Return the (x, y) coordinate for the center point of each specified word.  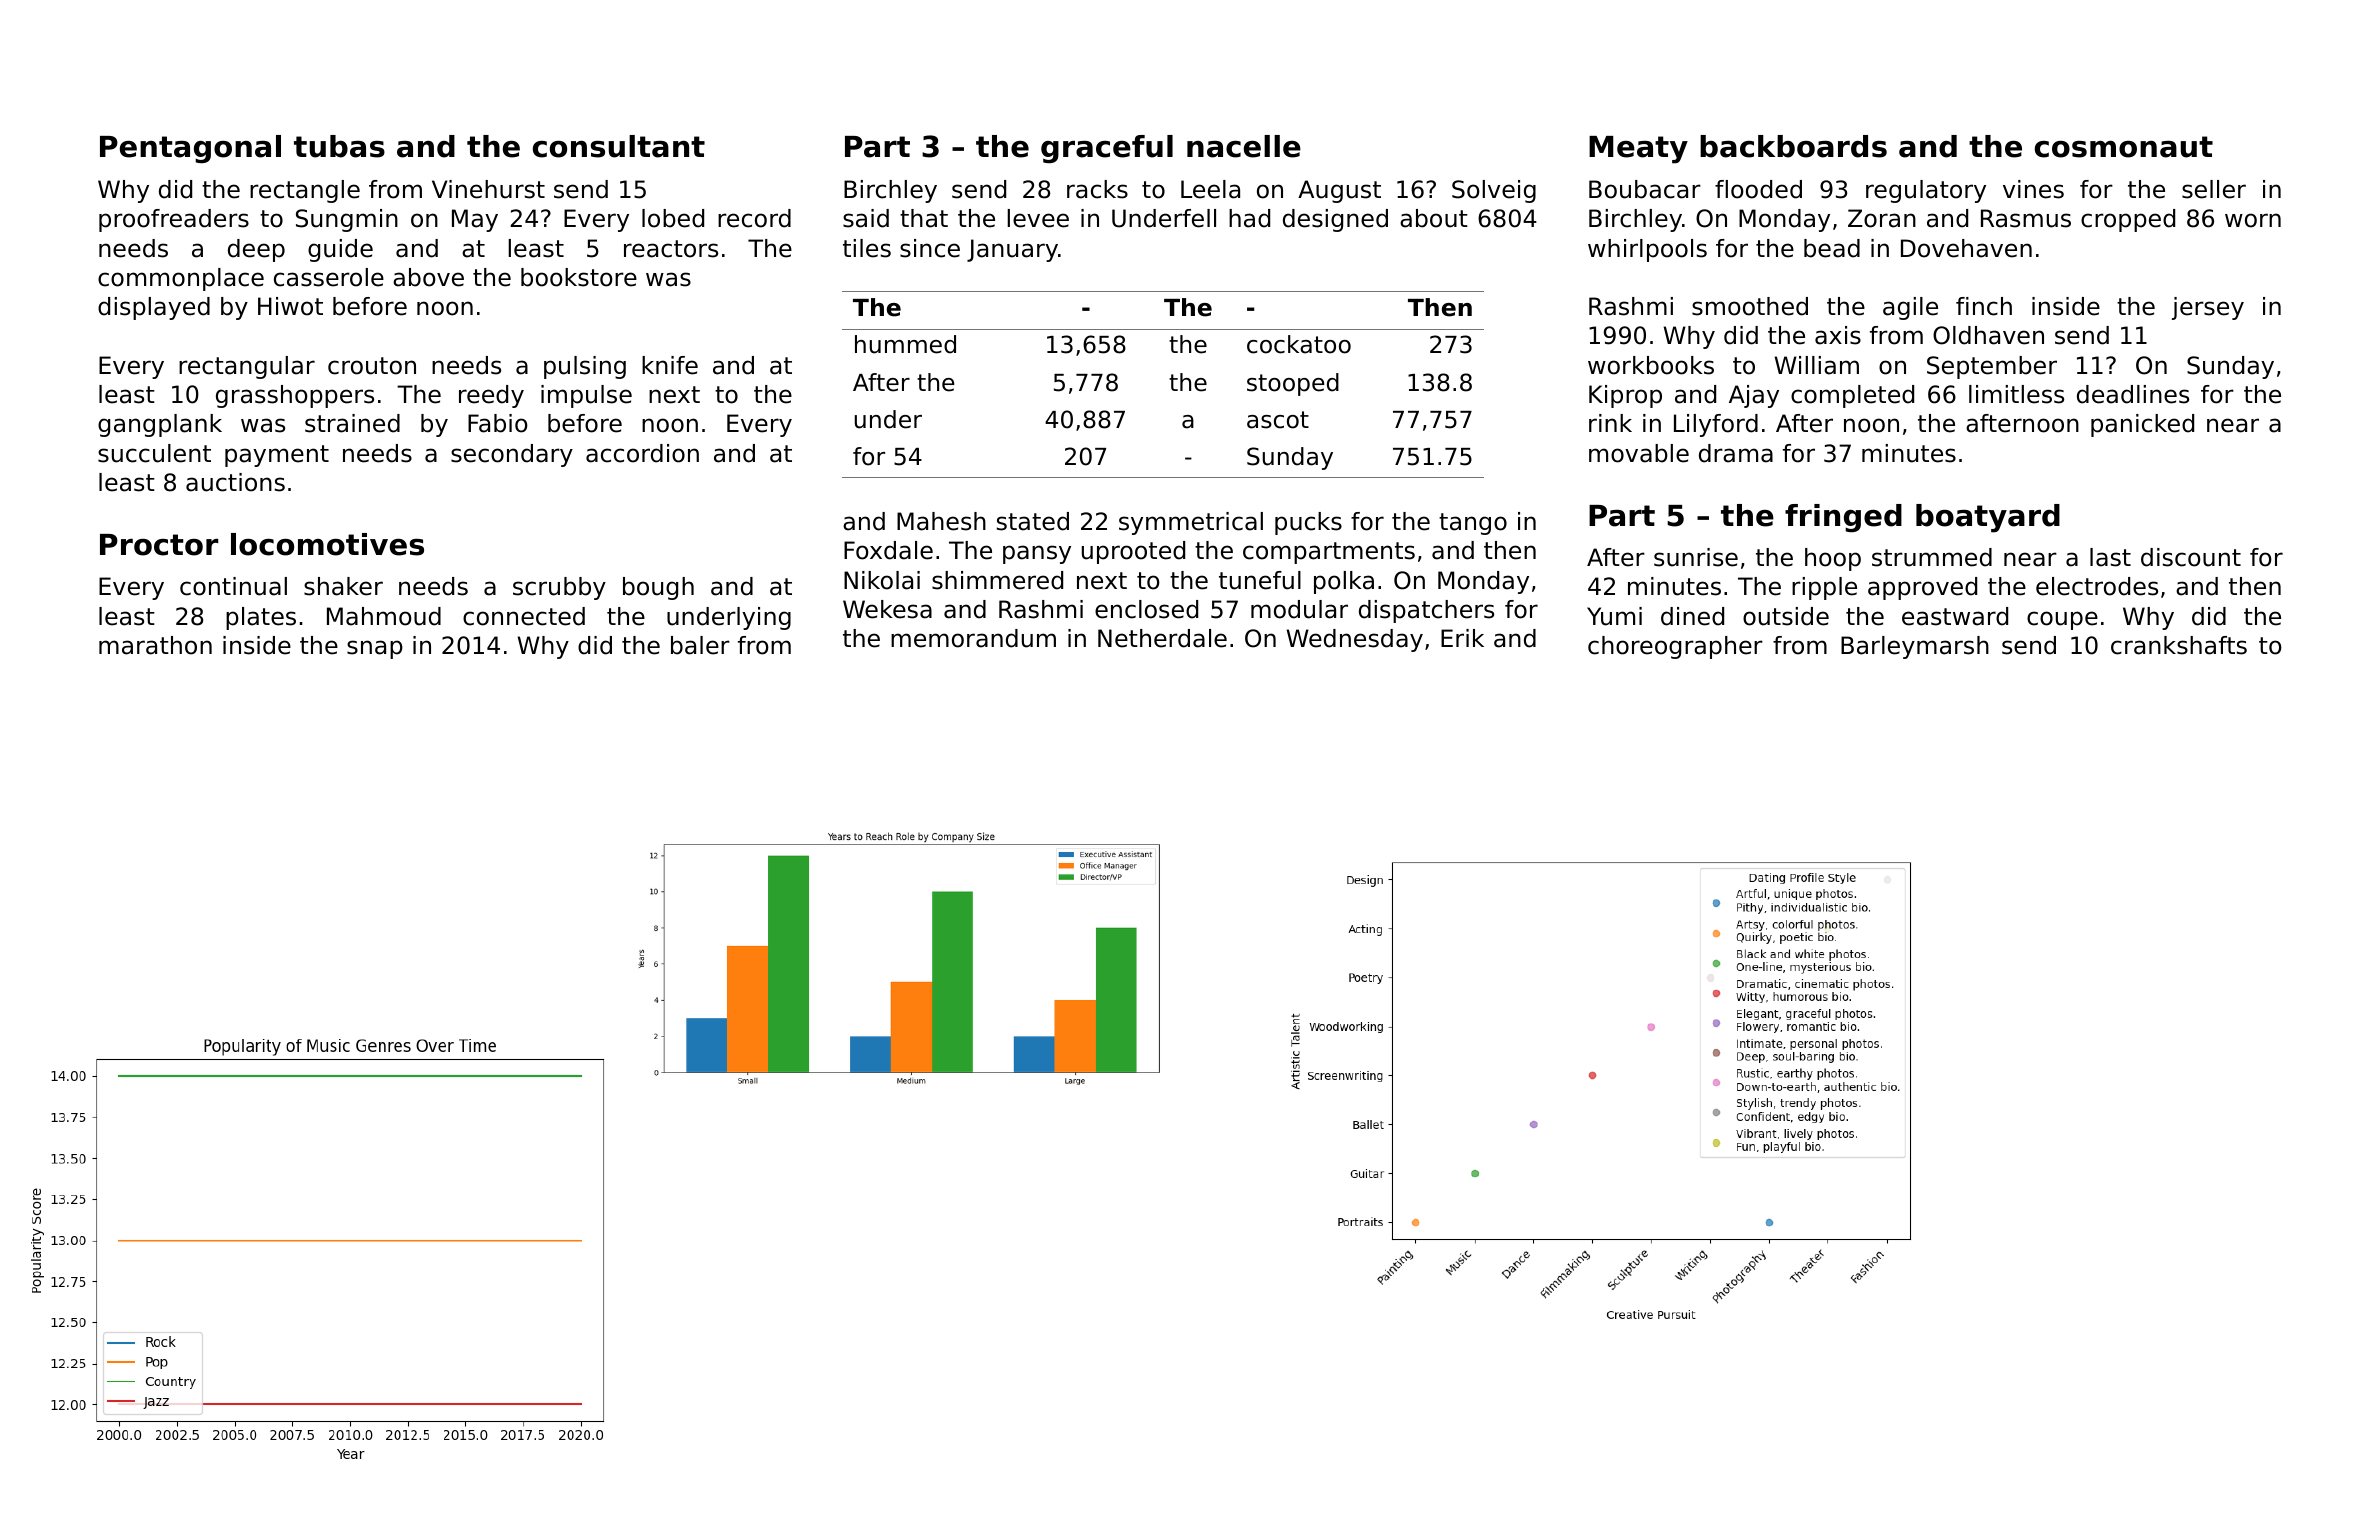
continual (233, 586)
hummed (905, 344)
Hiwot (290, 306)
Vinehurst (488, 189)
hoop (1833, 559)
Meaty (1638, 150)
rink (1610, 423)
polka (1344, 582)
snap (375, 649)
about (1434, 218)
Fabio (498, 423)
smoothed (1750, 306)
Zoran (1882, 218)
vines (2033, 189)
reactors (671, 249)
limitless (2016, 394)
